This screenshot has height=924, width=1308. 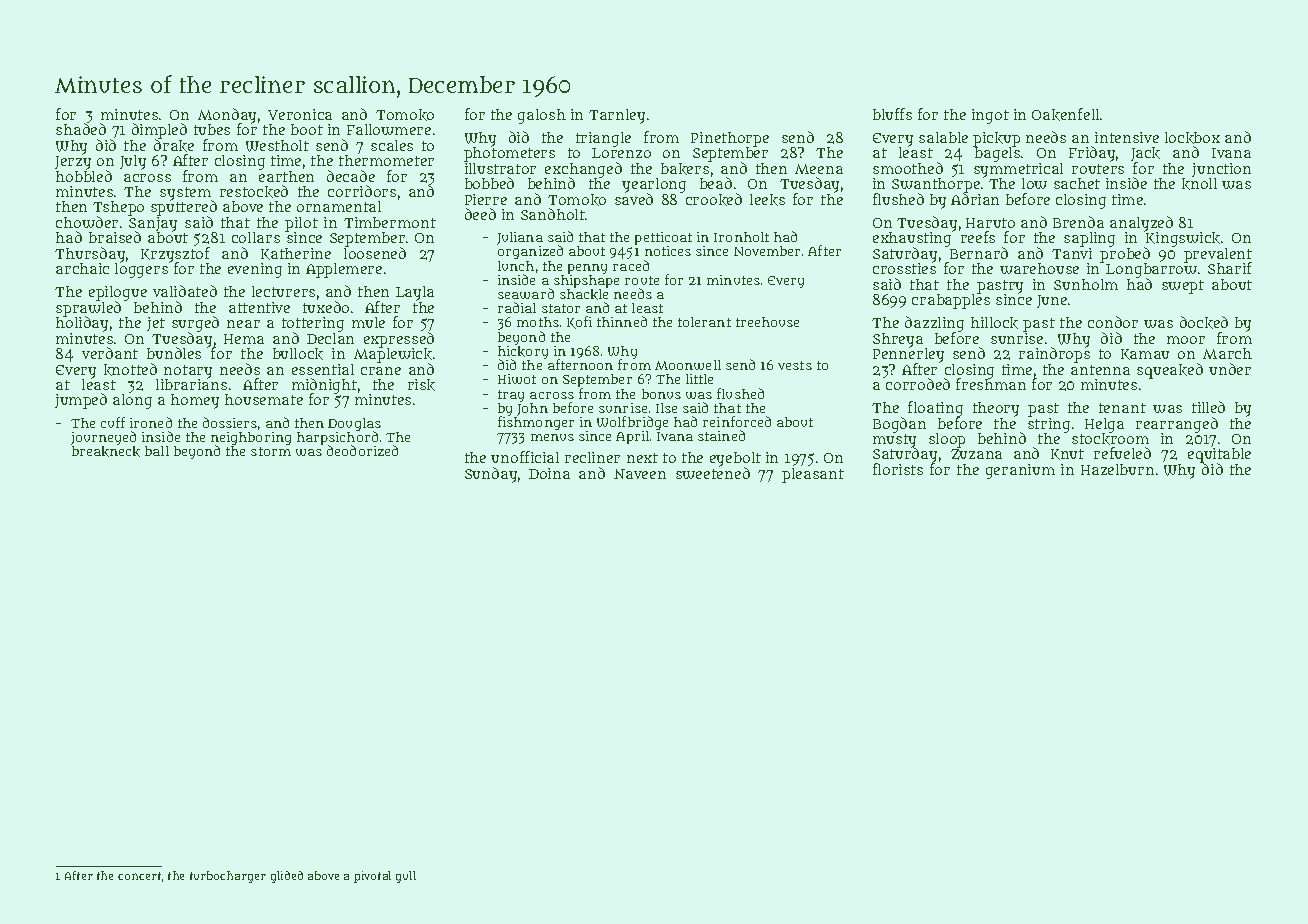 What do you see at coordinates (157, 451) in the screenshot?
I see `ball` at bounding box center [157, 451].
